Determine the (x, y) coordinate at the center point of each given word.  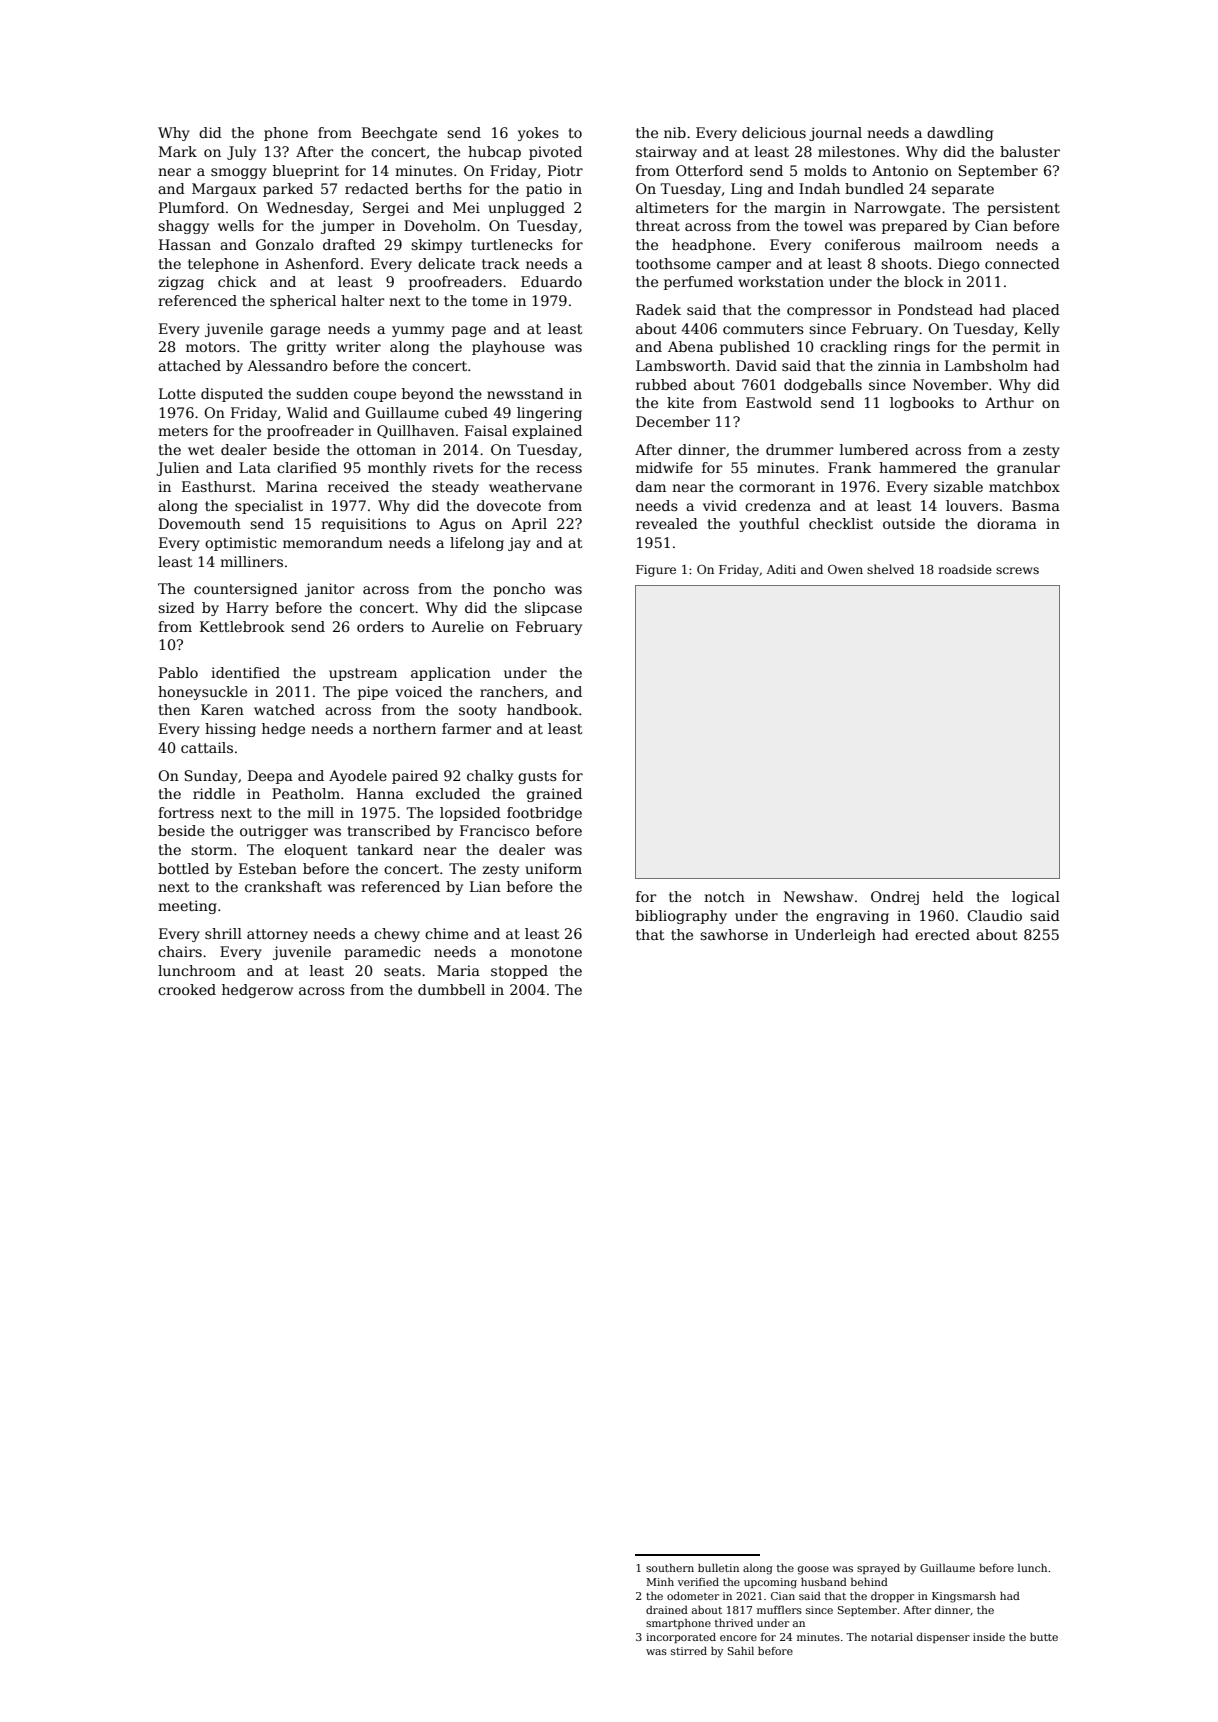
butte (1044, 1637)
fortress (186, 812)
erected (942, 934)
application (451, 674)
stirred (689, 1651)
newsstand (525, 393)
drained (667, 1610)
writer (358, 346)
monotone (546, 952)
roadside (965, 569)
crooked (187, 989)
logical (1036, 898)
